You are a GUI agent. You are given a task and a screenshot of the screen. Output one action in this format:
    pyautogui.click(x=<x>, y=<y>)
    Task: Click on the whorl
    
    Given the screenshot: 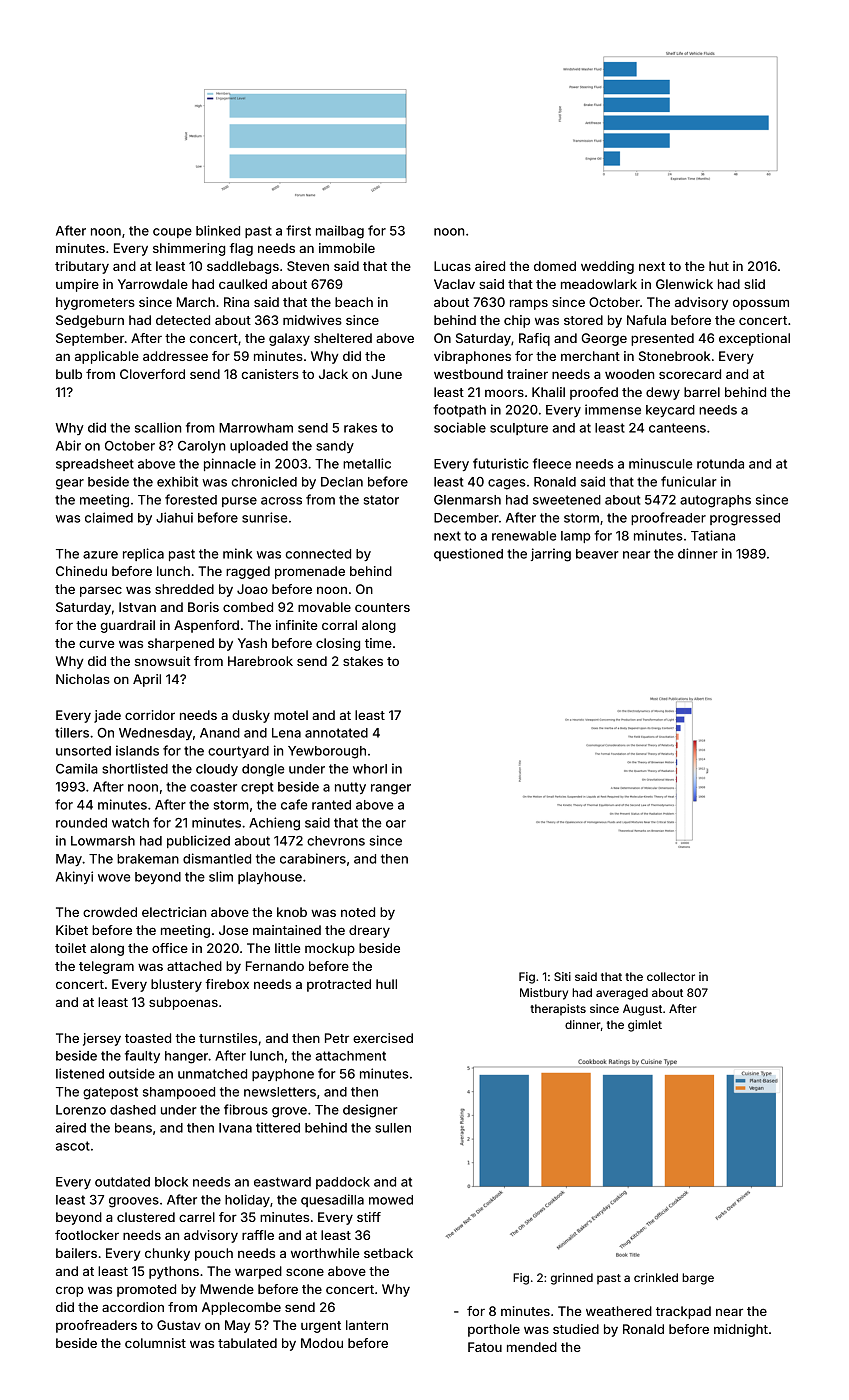 What is the action you would take?
    pyautogui.click(x=370, y=769)
